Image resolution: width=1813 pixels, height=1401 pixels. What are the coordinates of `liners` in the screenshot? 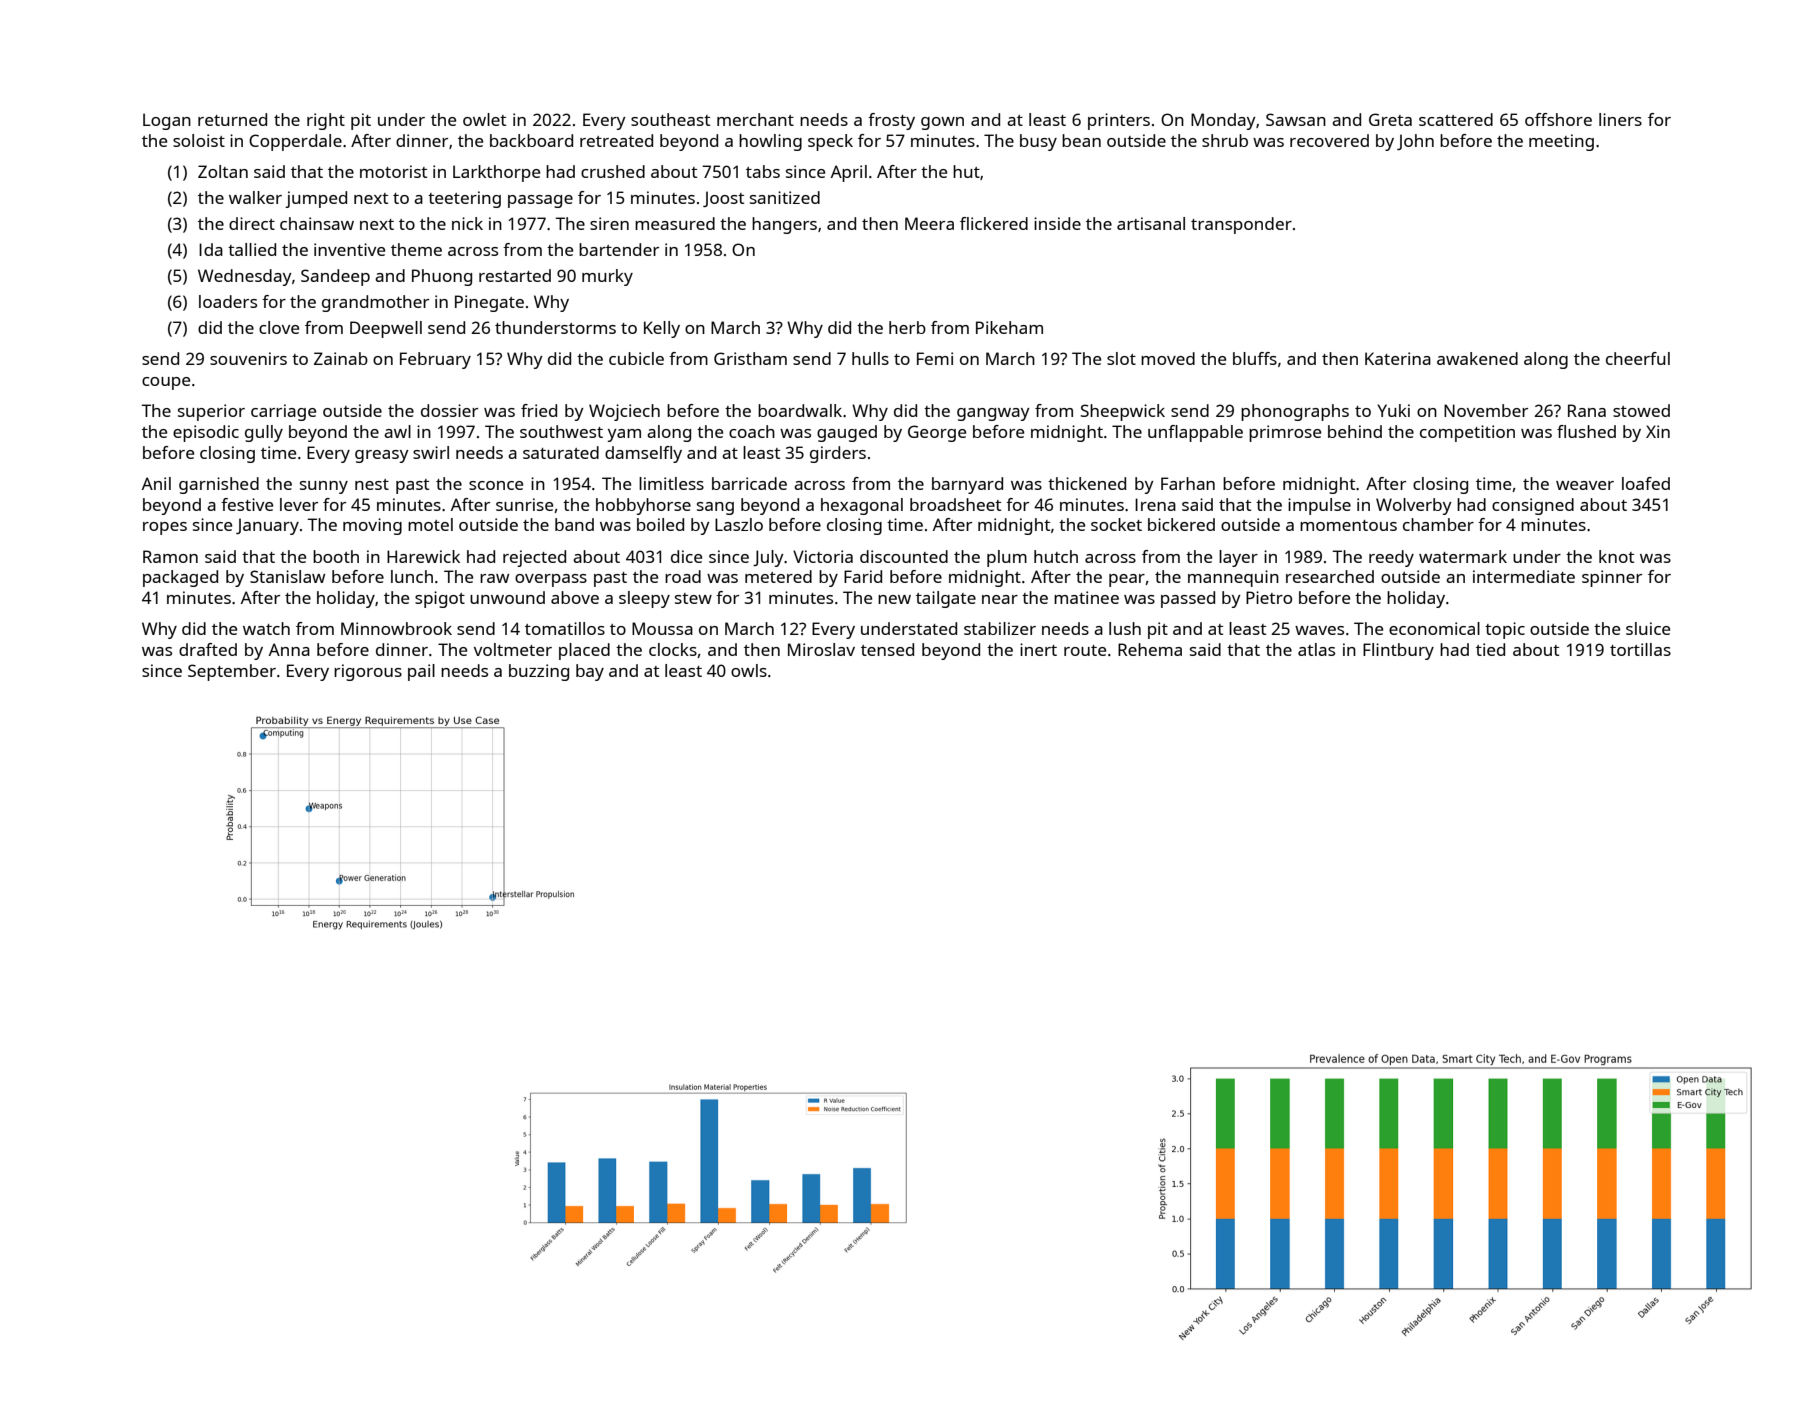 It's located at (1620, 119).
